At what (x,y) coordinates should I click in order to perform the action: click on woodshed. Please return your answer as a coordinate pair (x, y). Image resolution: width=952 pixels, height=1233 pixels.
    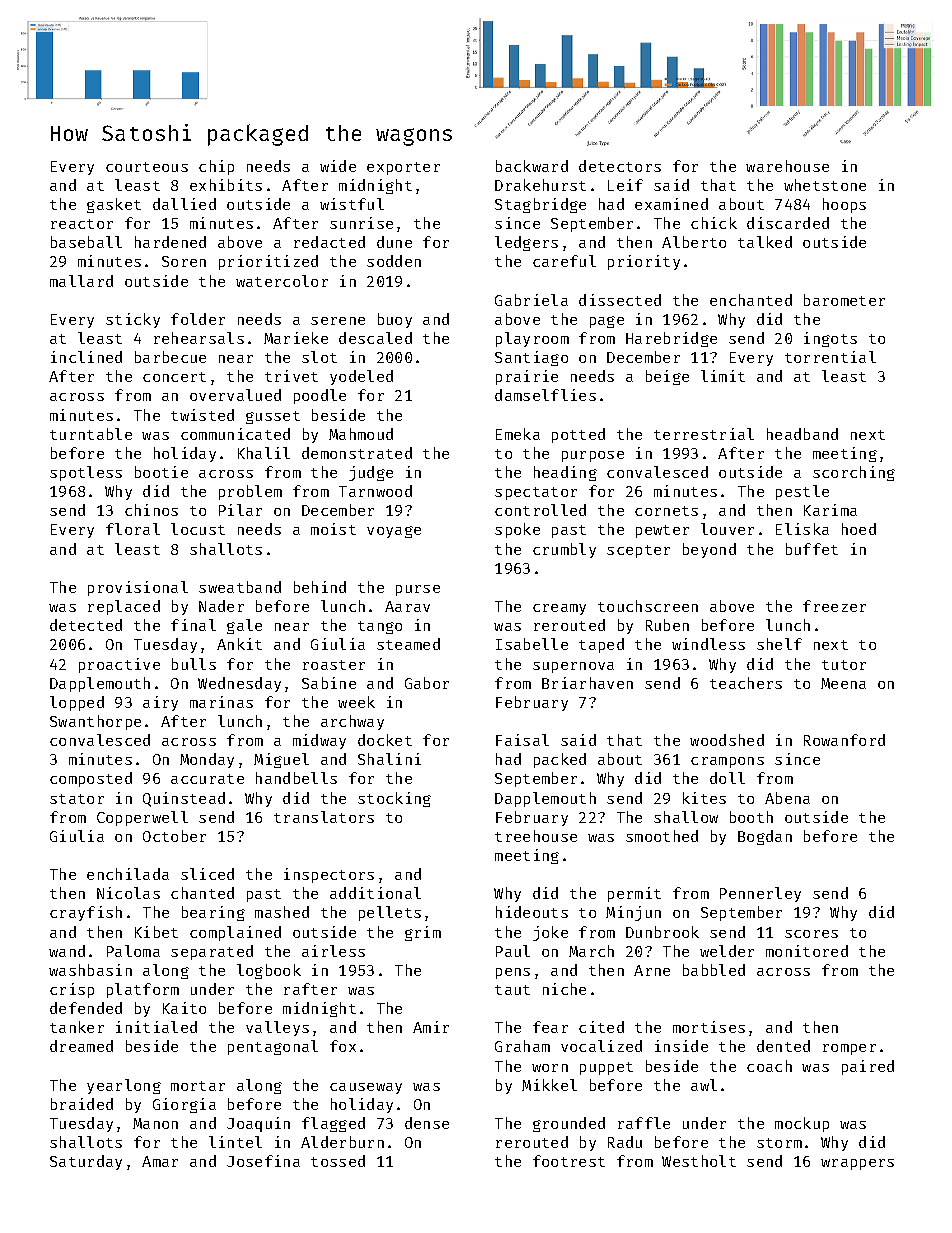
    Looking at the image, I should click on (727, 740).
